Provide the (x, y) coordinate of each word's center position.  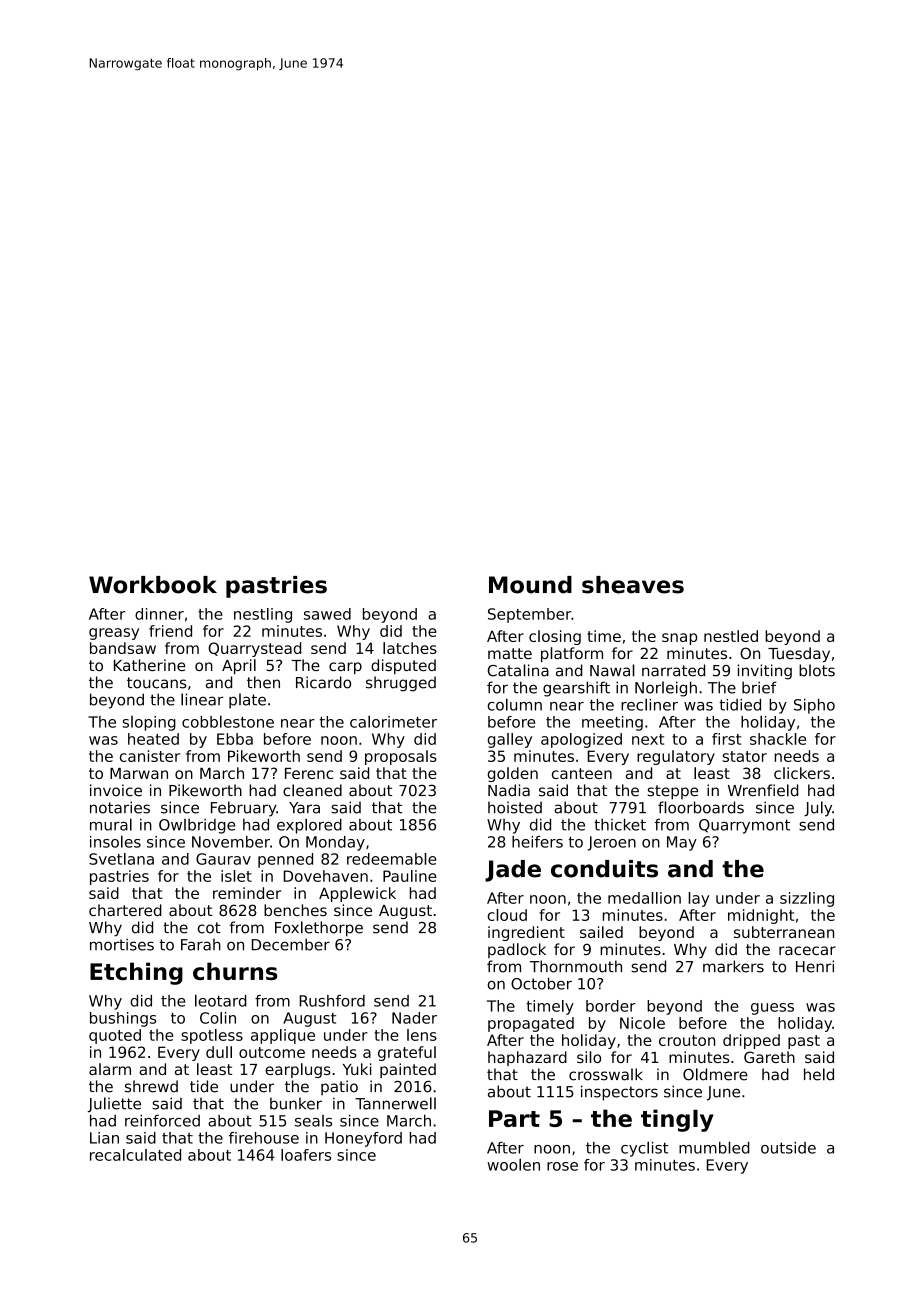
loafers (306, 1155)
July (818, 809)
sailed (601, 932)
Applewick (357, 894)
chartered (125, 910)
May (682, 843)
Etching (136, 973)
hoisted (515, 807)
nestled (731, 636)
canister (150, 756)
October (541, 983)
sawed (327, 614)
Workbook (153, 585)
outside (788, 1148)
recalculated (135, 1155)
